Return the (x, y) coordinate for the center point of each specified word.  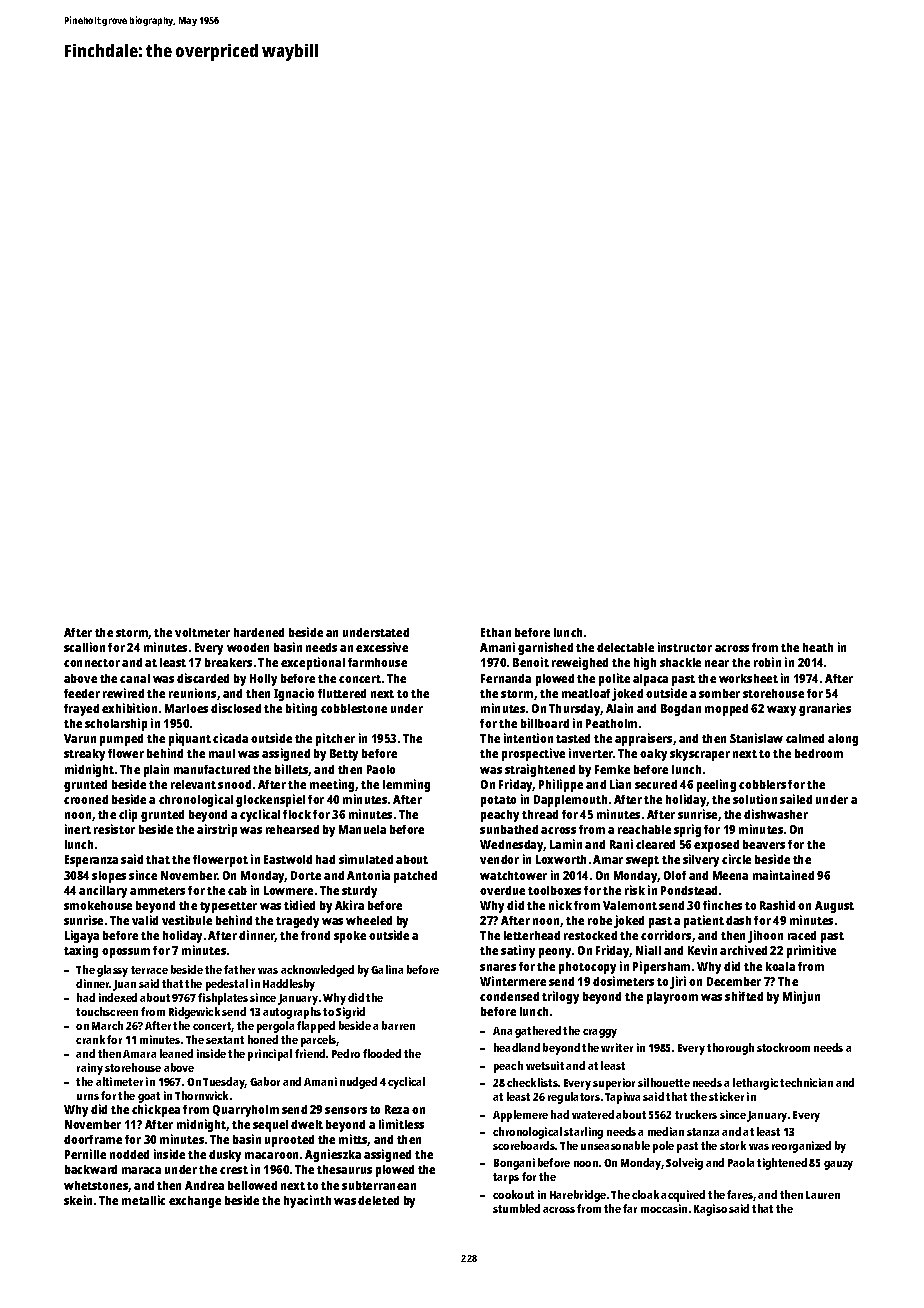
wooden (248, 647)
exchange (195, 1202)
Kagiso (710, 1210)
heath (818, 647)
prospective (533, 754)
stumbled (516, 1208)
